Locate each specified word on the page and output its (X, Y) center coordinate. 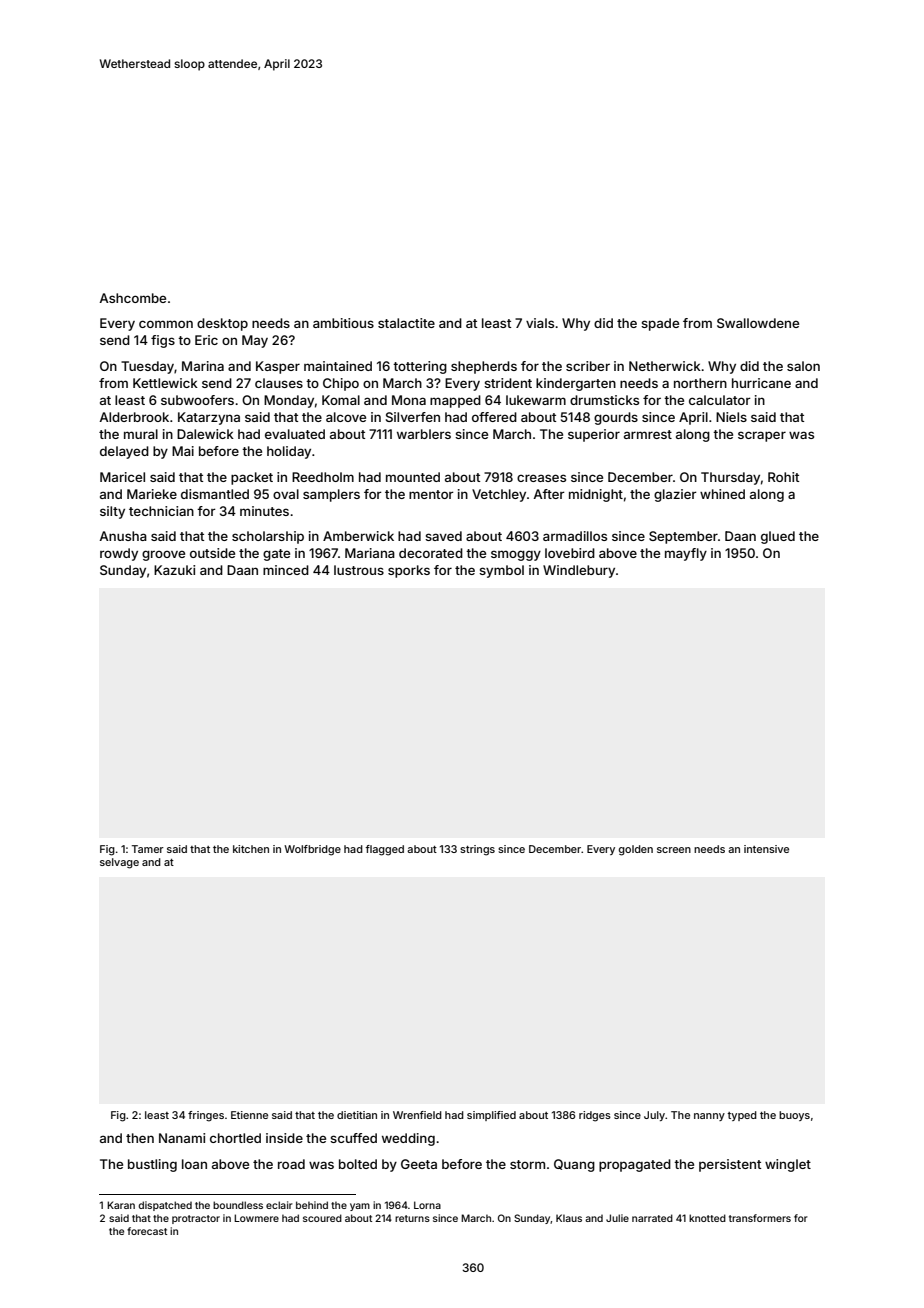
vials (540, 323)
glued (778, 537)
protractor (196, 1219)
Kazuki (174, 570)
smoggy (516, 555)
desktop (222, 324)
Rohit (783, 477)
